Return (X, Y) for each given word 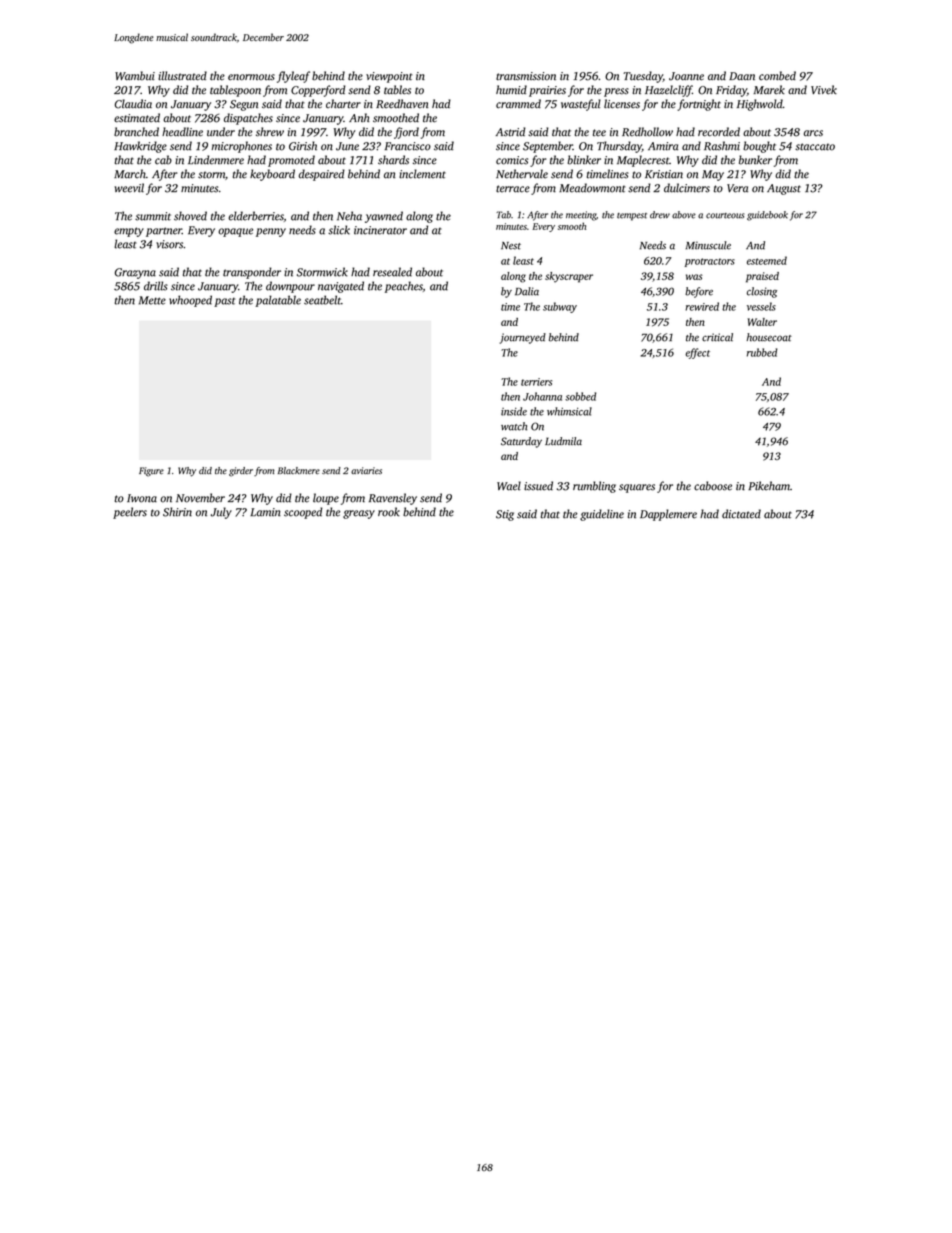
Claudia (133, 104)
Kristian (664, 174)
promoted (291, 161)
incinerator (380, 230)
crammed (518, 104)
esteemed (767, 260)
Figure (151, 472)
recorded (719, 132)
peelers (130, 513)
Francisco (408, 146)
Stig (505, 515)
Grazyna (135, 273)
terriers (536, 382)
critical (717, 337)
